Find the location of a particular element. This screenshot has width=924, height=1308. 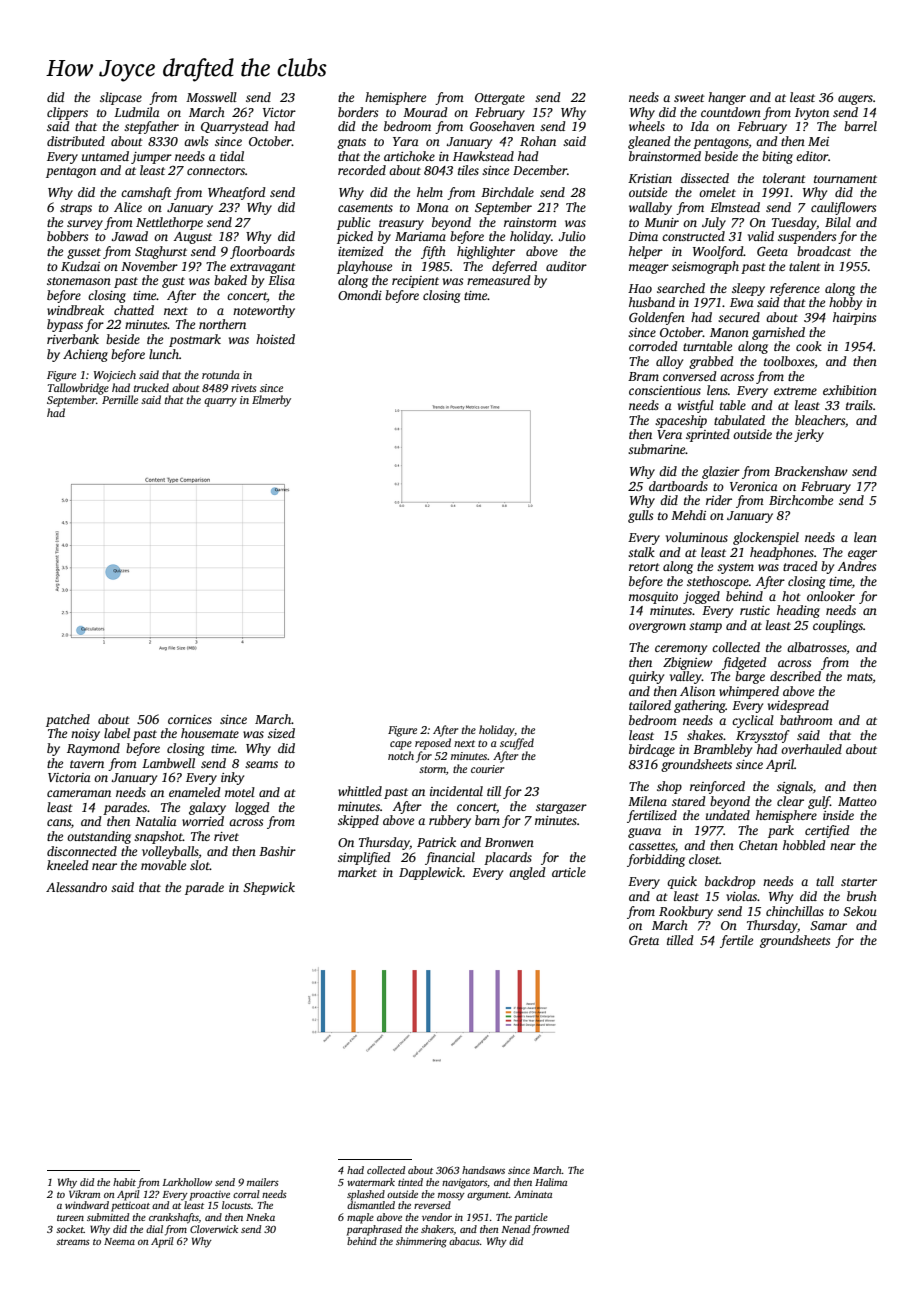

slipcase is located at coordinates (121, 98).
